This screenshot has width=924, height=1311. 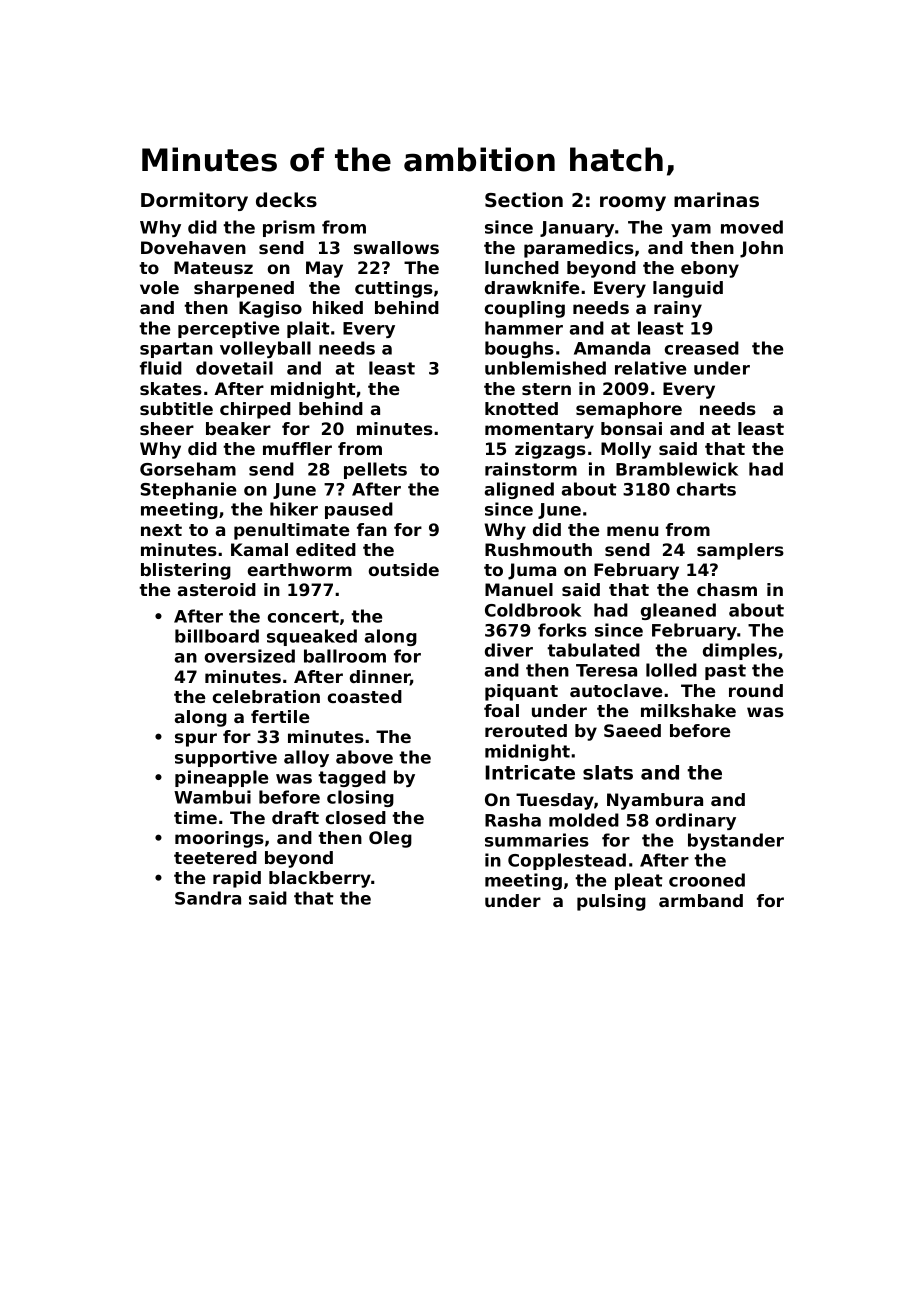 What do you see at coordinates (701, 900) in the screenshot?
I see `armband` at bounding box center [701, 900].
